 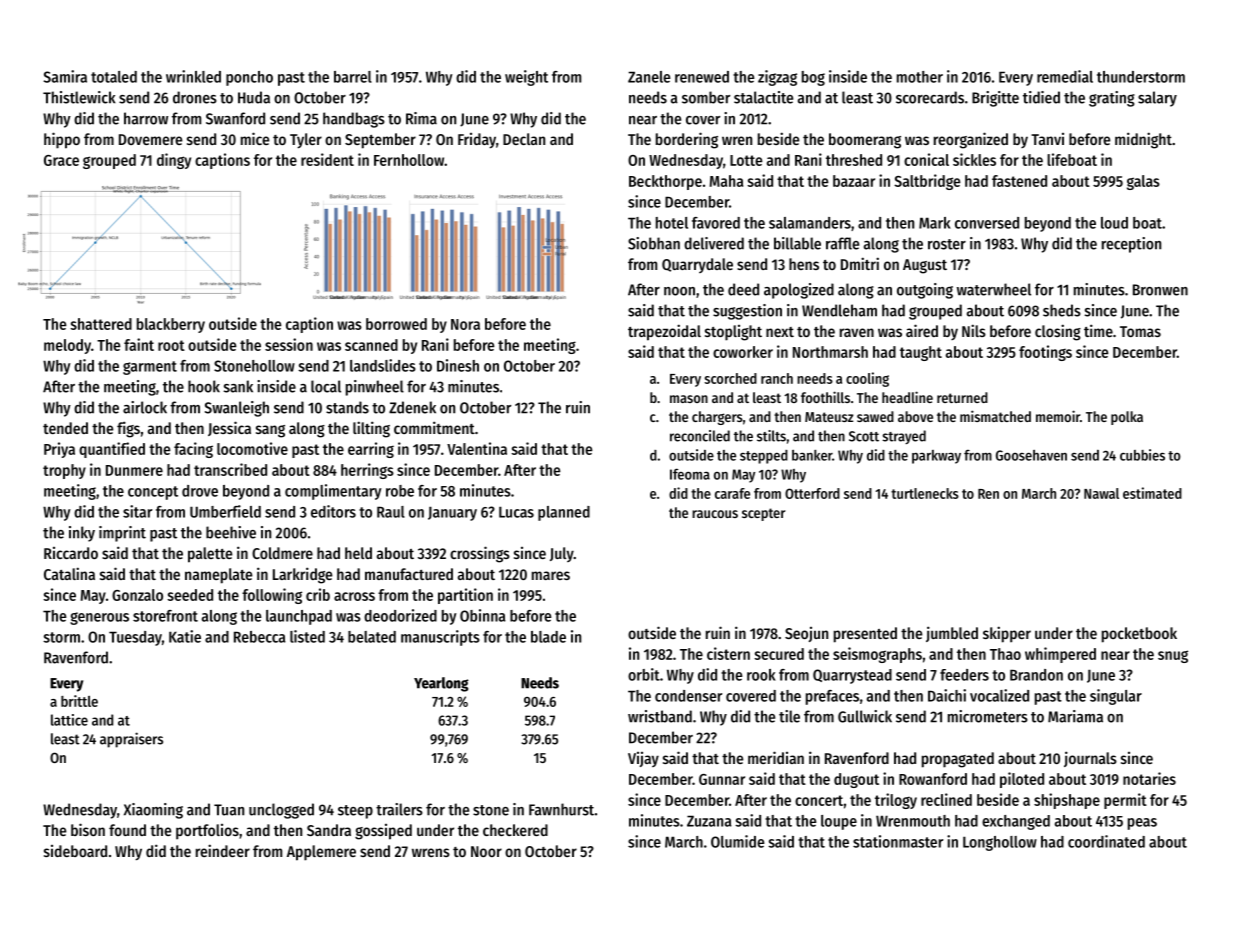 I want to click on wrinkled, so click(x=193, y=76).
